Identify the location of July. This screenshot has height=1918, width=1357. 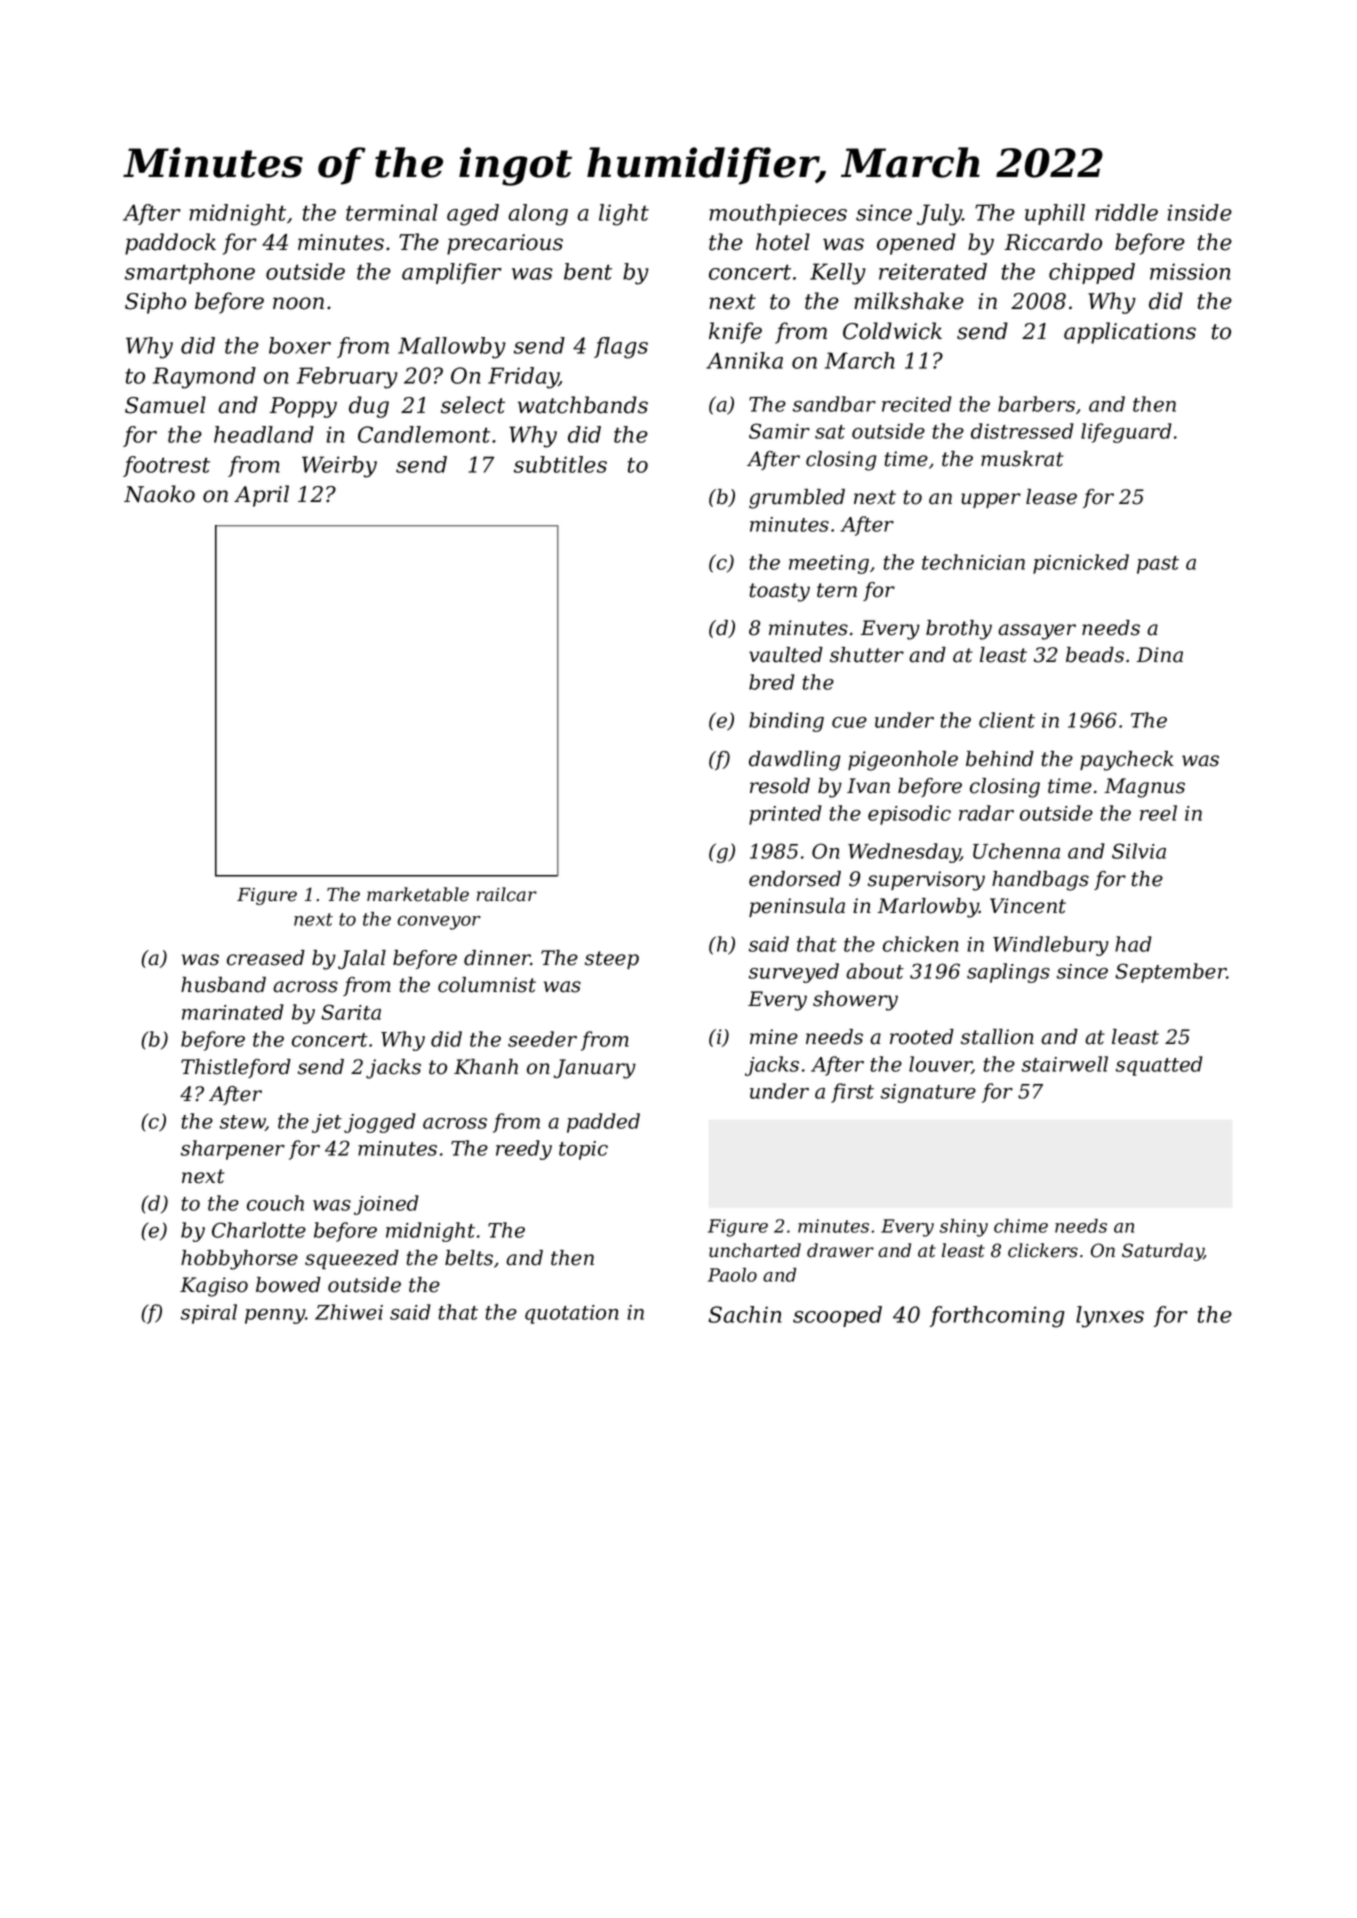
(939, 215).
